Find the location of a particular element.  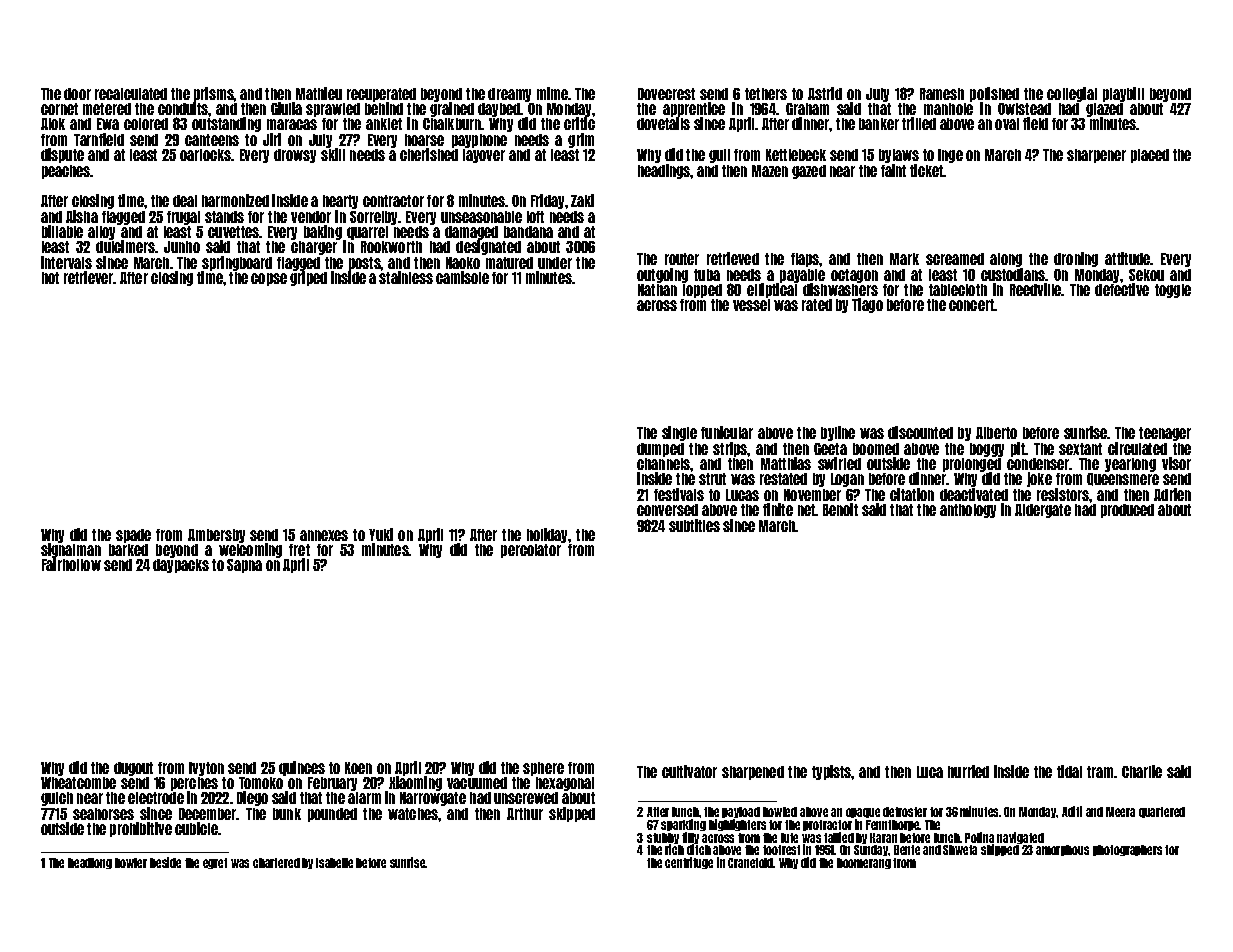

dugout is located at coordinates (133, 769).
